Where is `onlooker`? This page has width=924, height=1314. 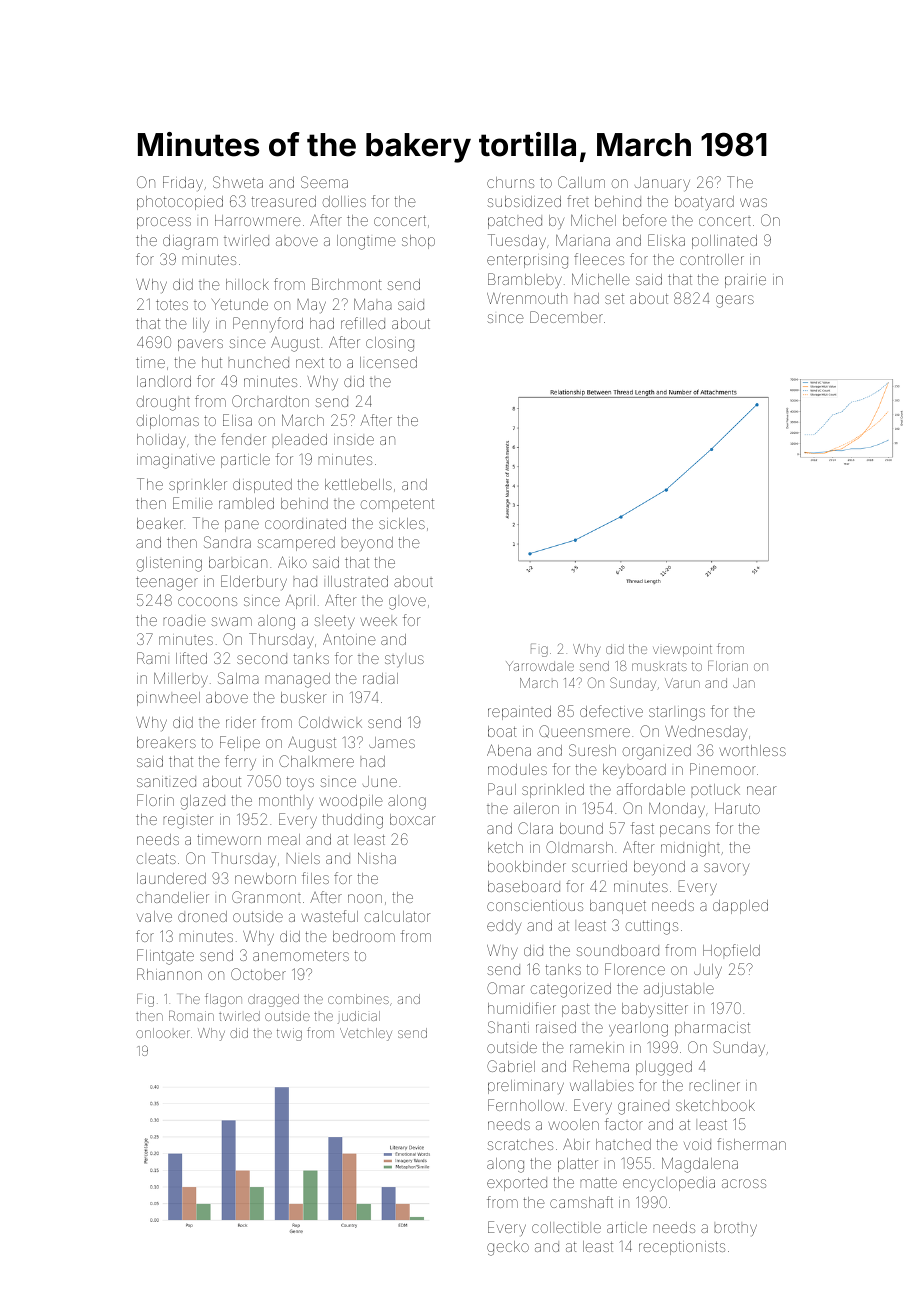 onlooker is located at coordinates (163, 1033).
